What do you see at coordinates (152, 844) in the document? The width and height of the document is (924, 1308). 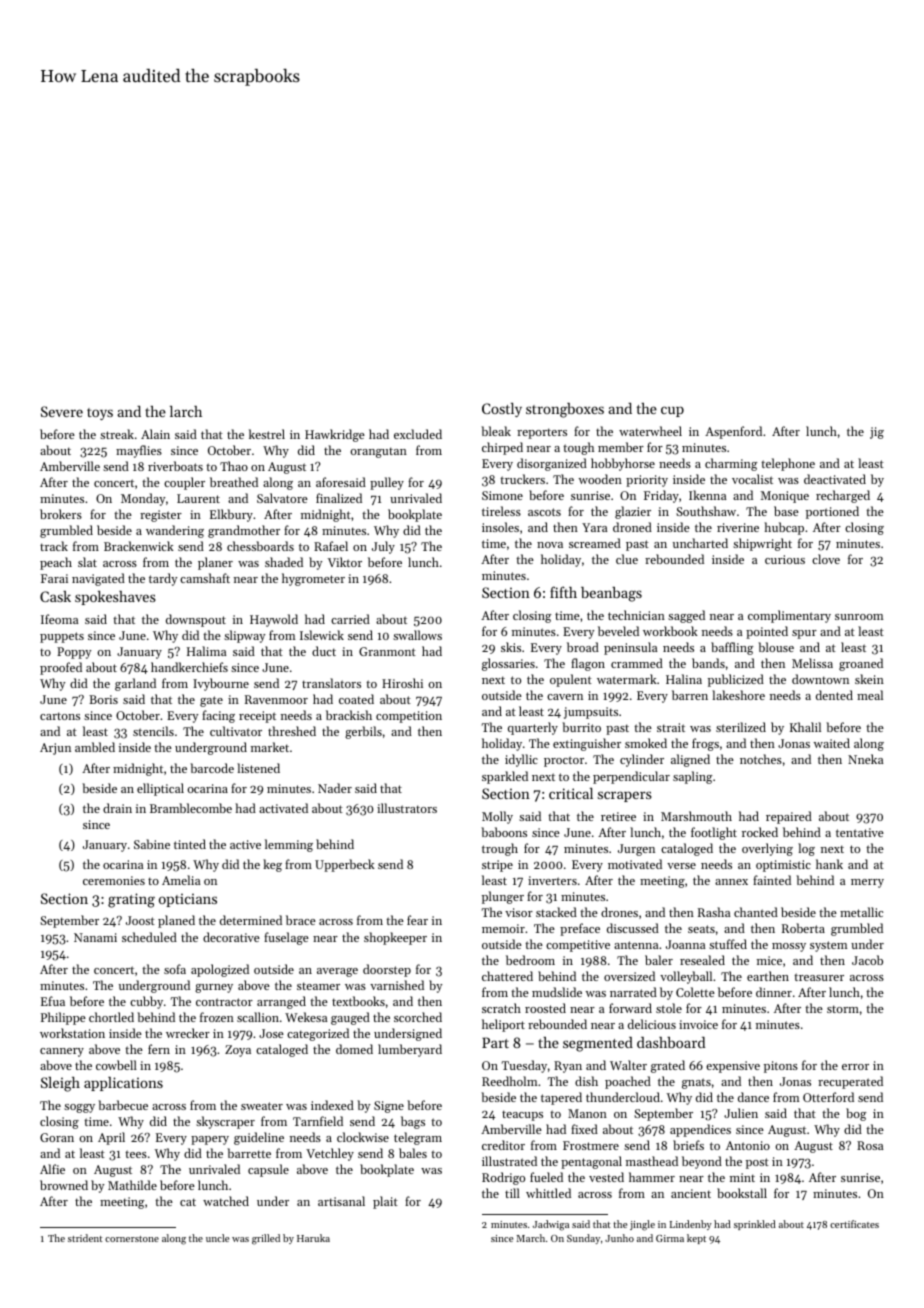 I see `Sabine` at bounding box center [152, 844].
